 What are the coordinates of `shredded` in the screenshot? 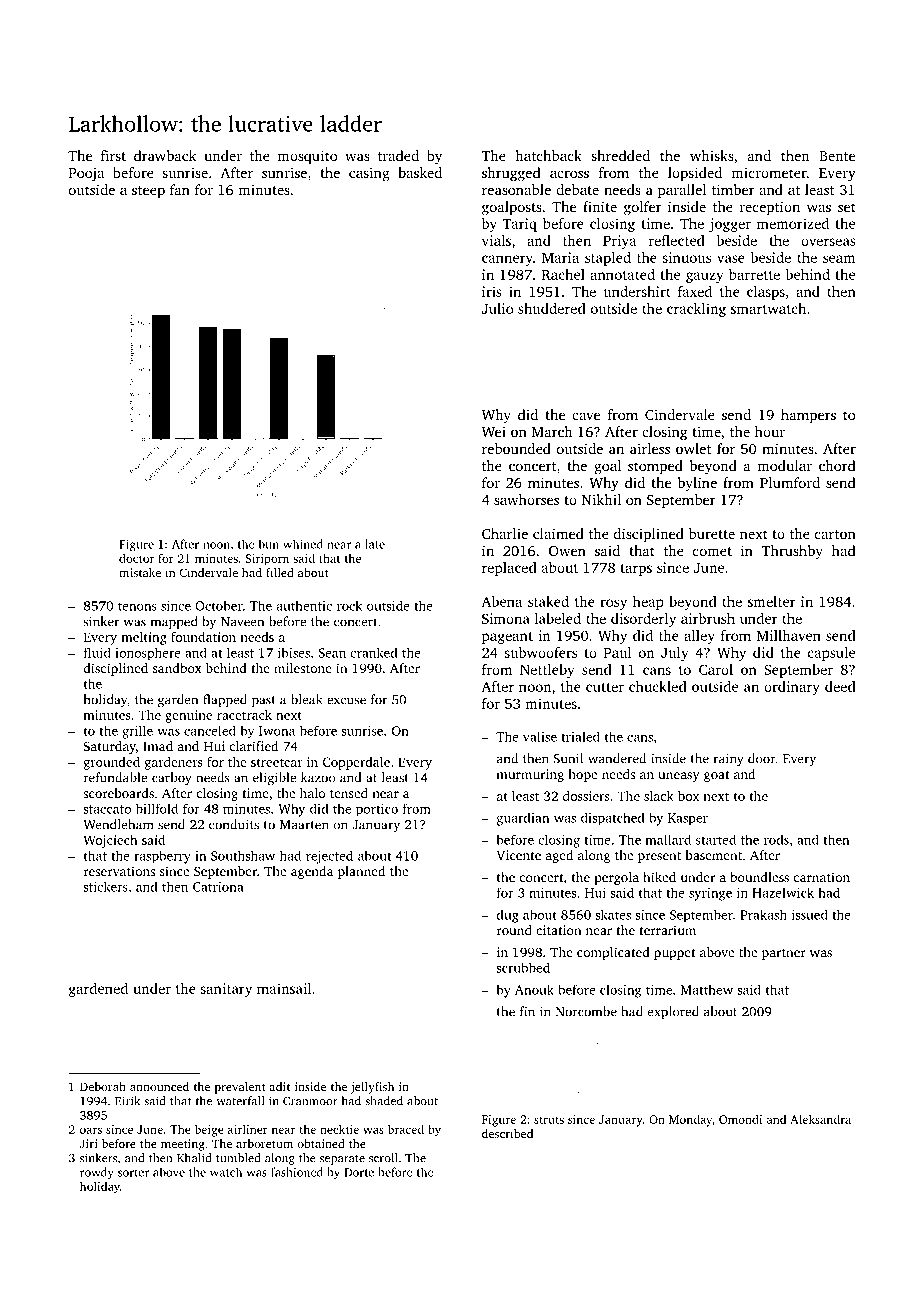 It's located at (620, 155).
